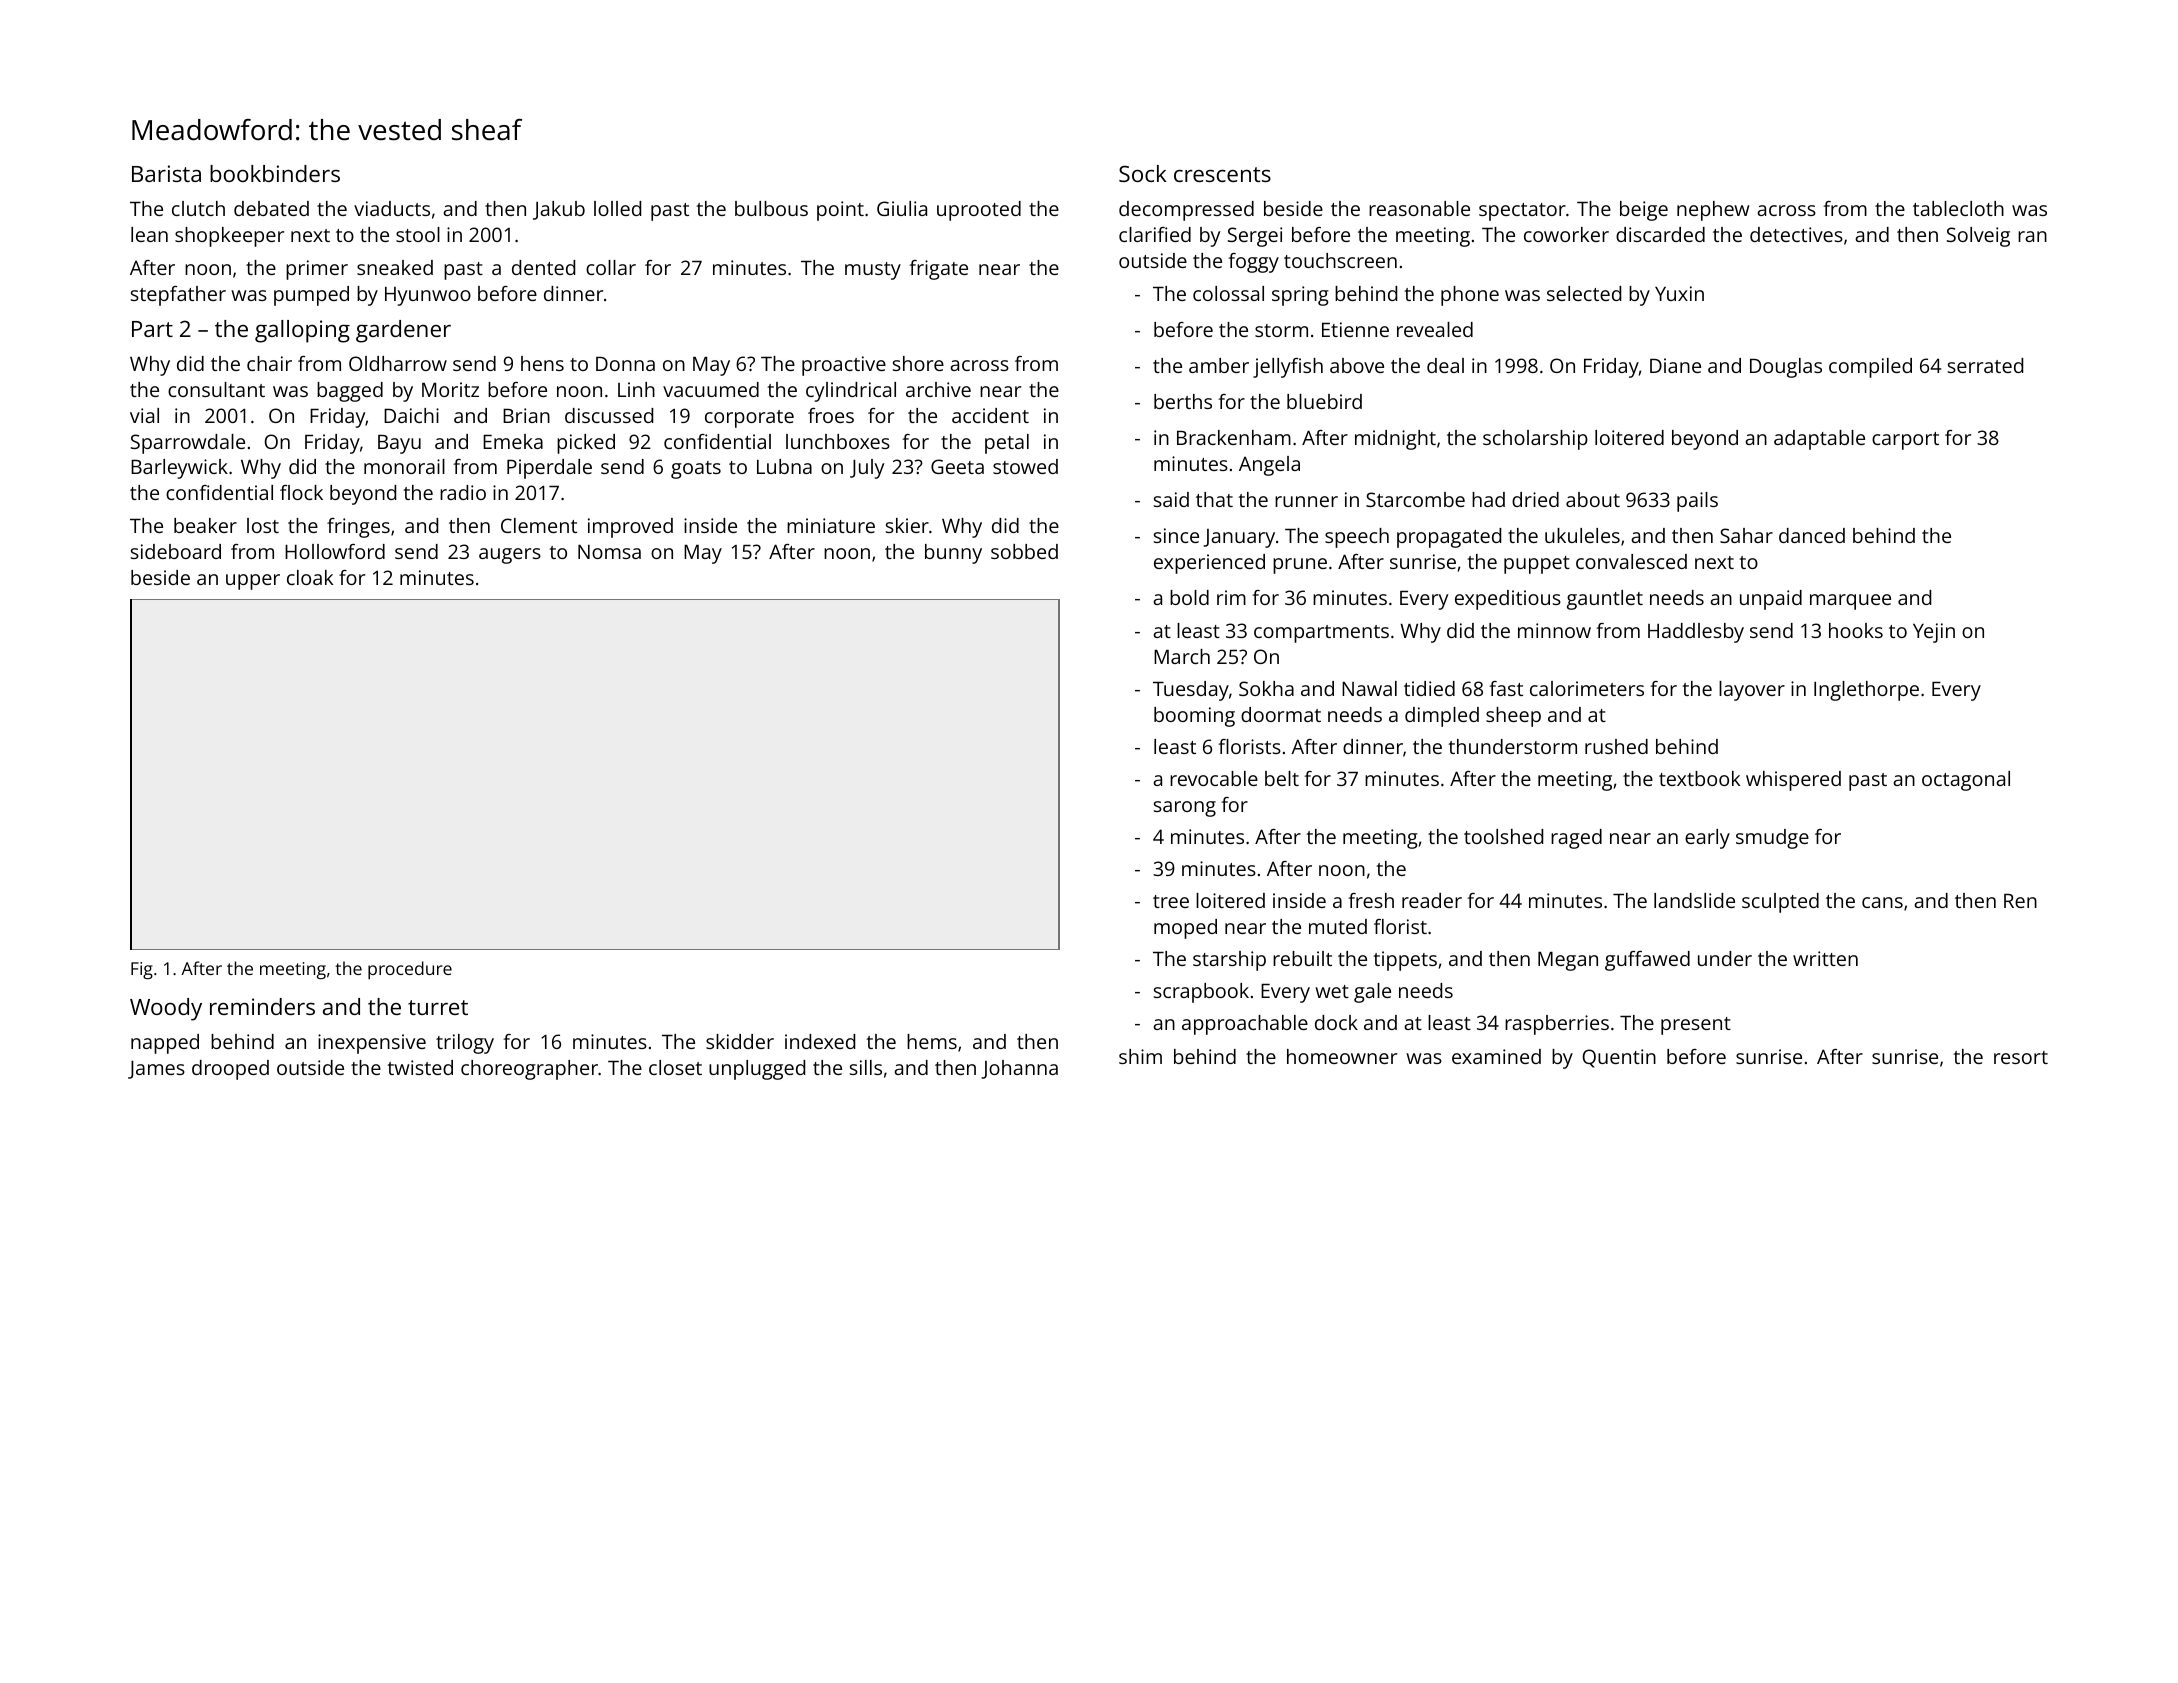 The image size is (2178, 1683). What do you see at coordinates (1958, 208) in the screenshot?
I see `tablecloth` at bounding box center [1958, 208].
